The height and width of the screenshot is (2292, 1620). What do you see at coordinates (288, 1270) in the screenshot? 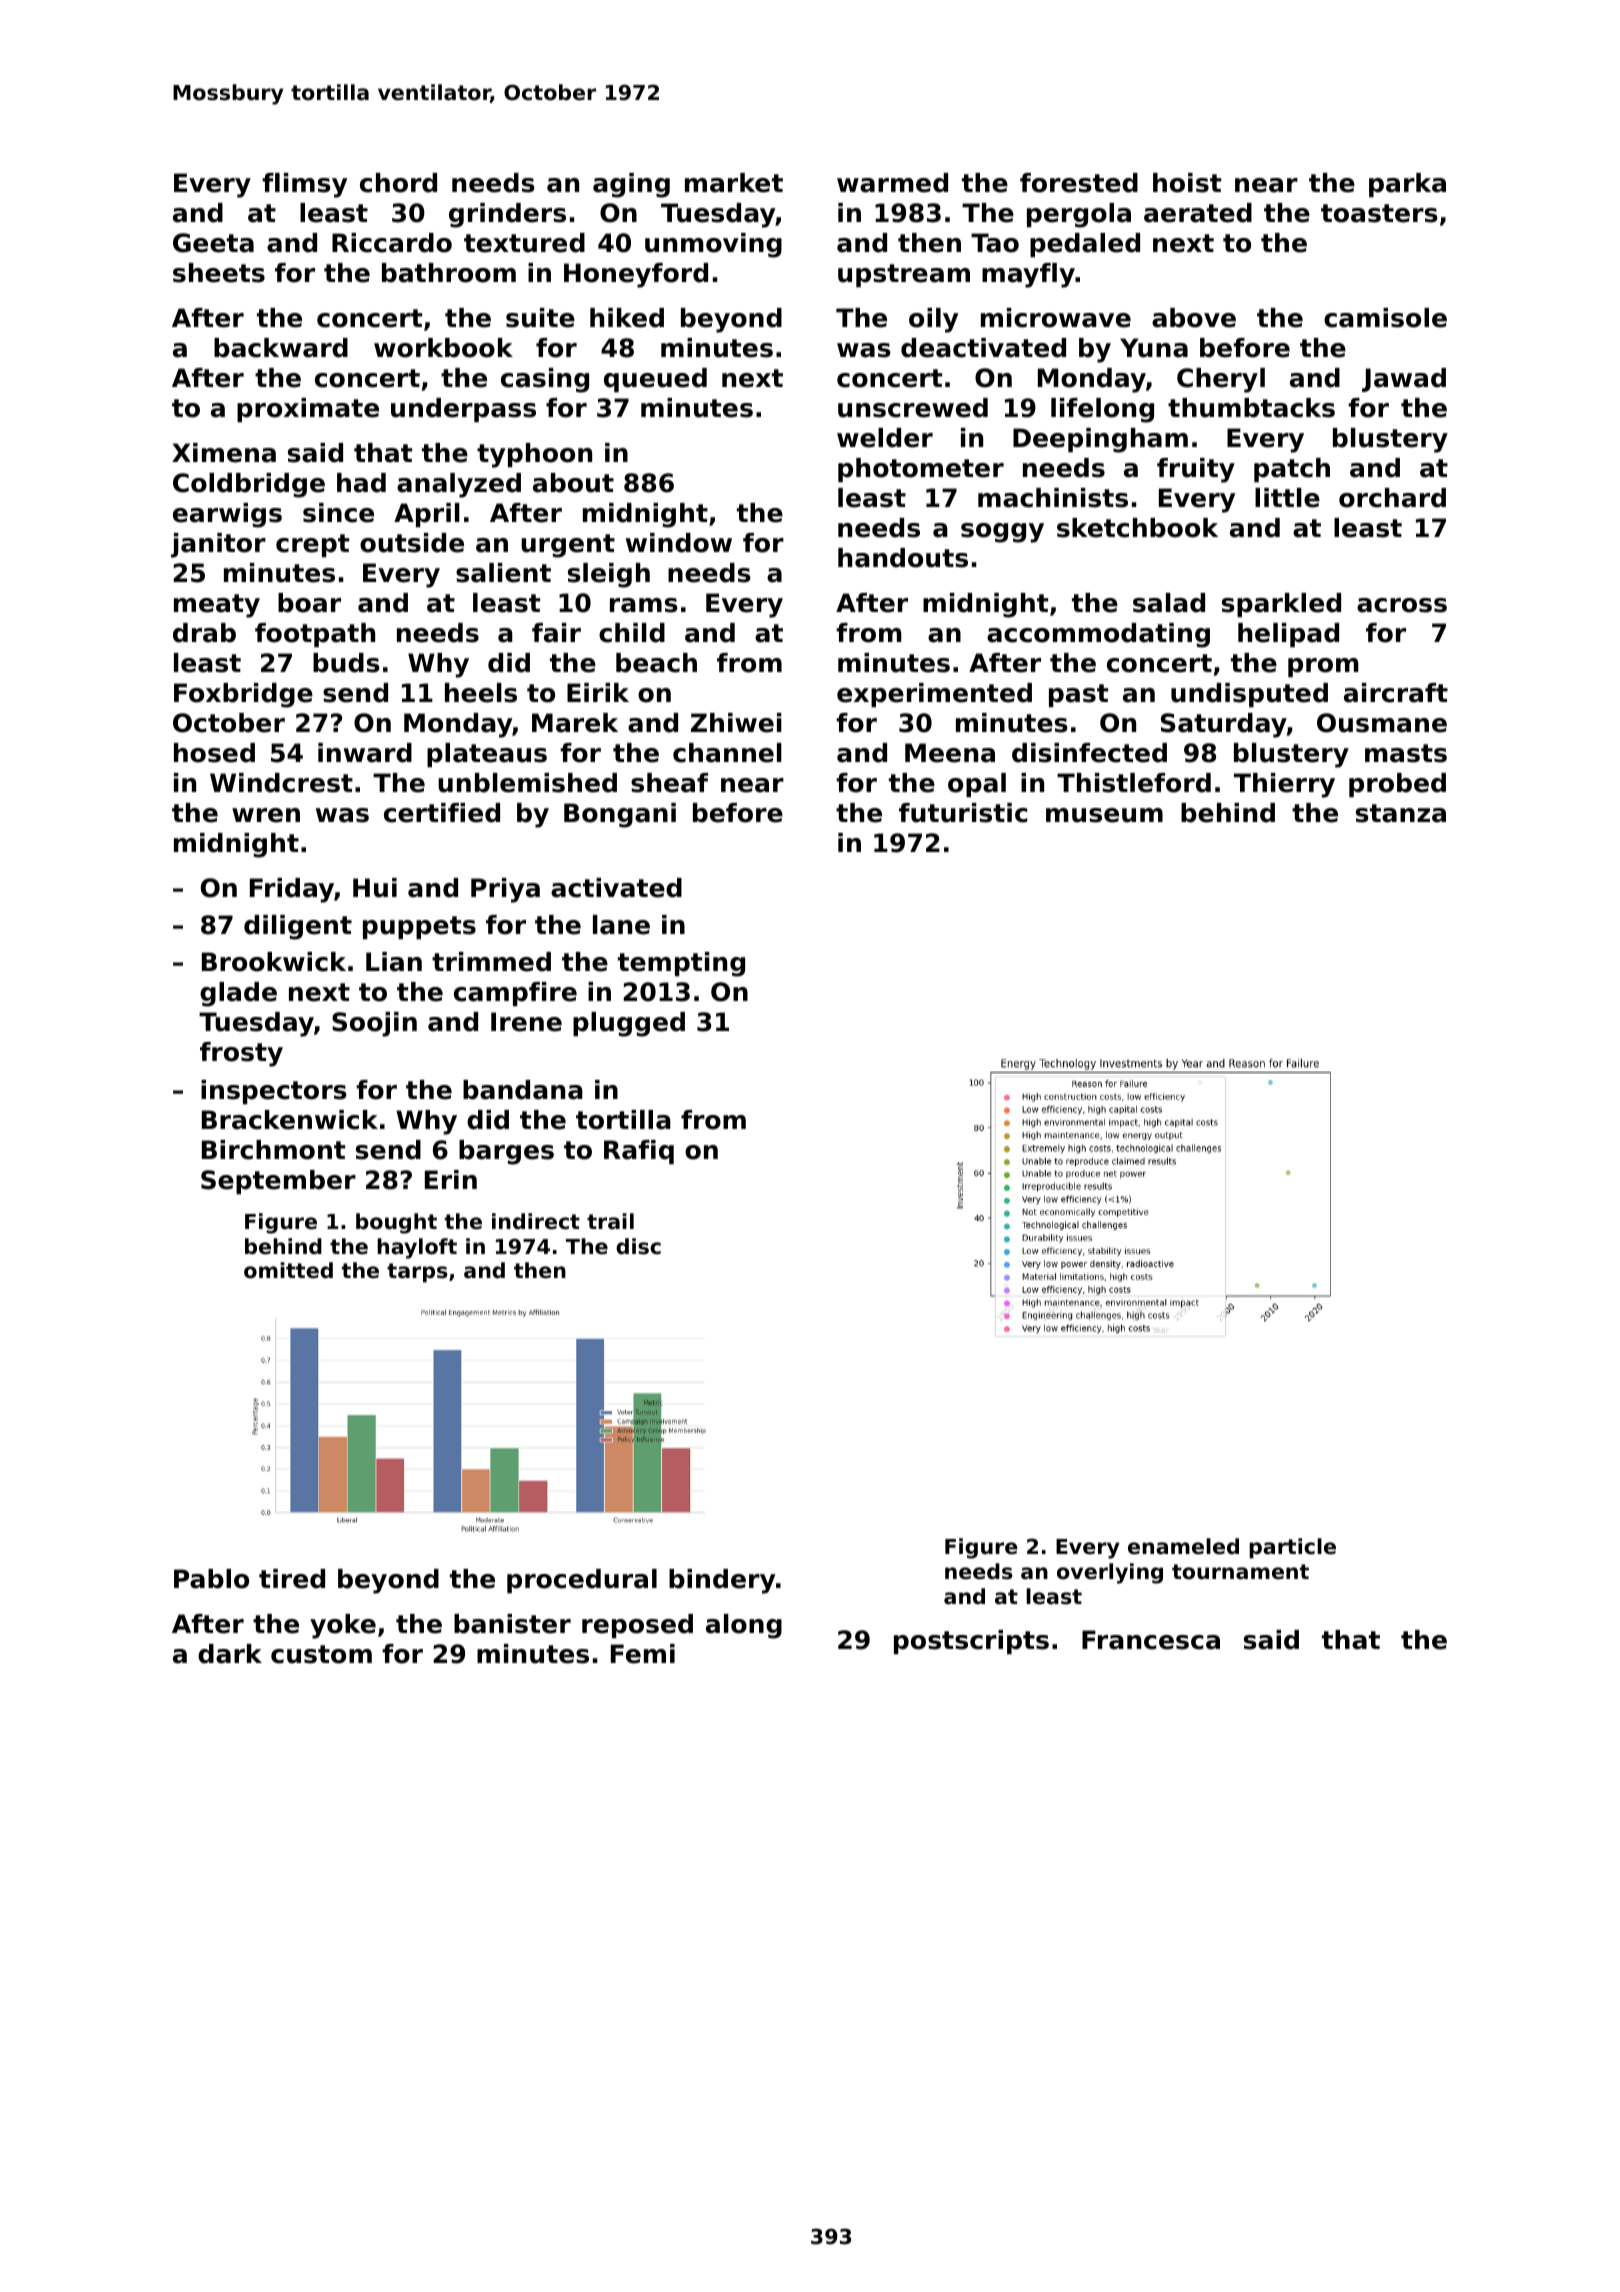
I see `omitted` at bounding box center [288, 1270].
